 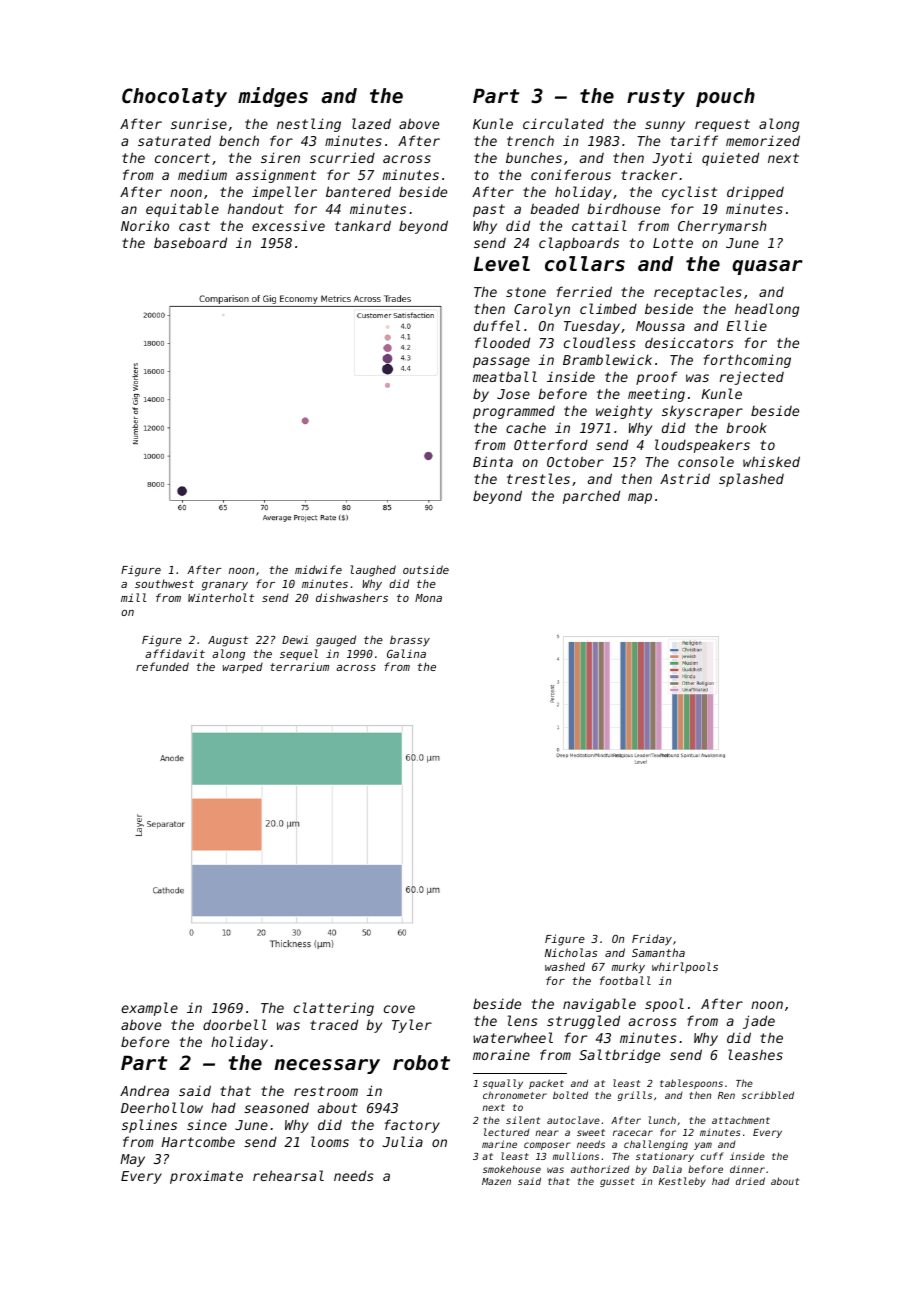 What do you see at coordinates (371, 123) in the image?
I see `lazed` at bounding box center [371, 123].
